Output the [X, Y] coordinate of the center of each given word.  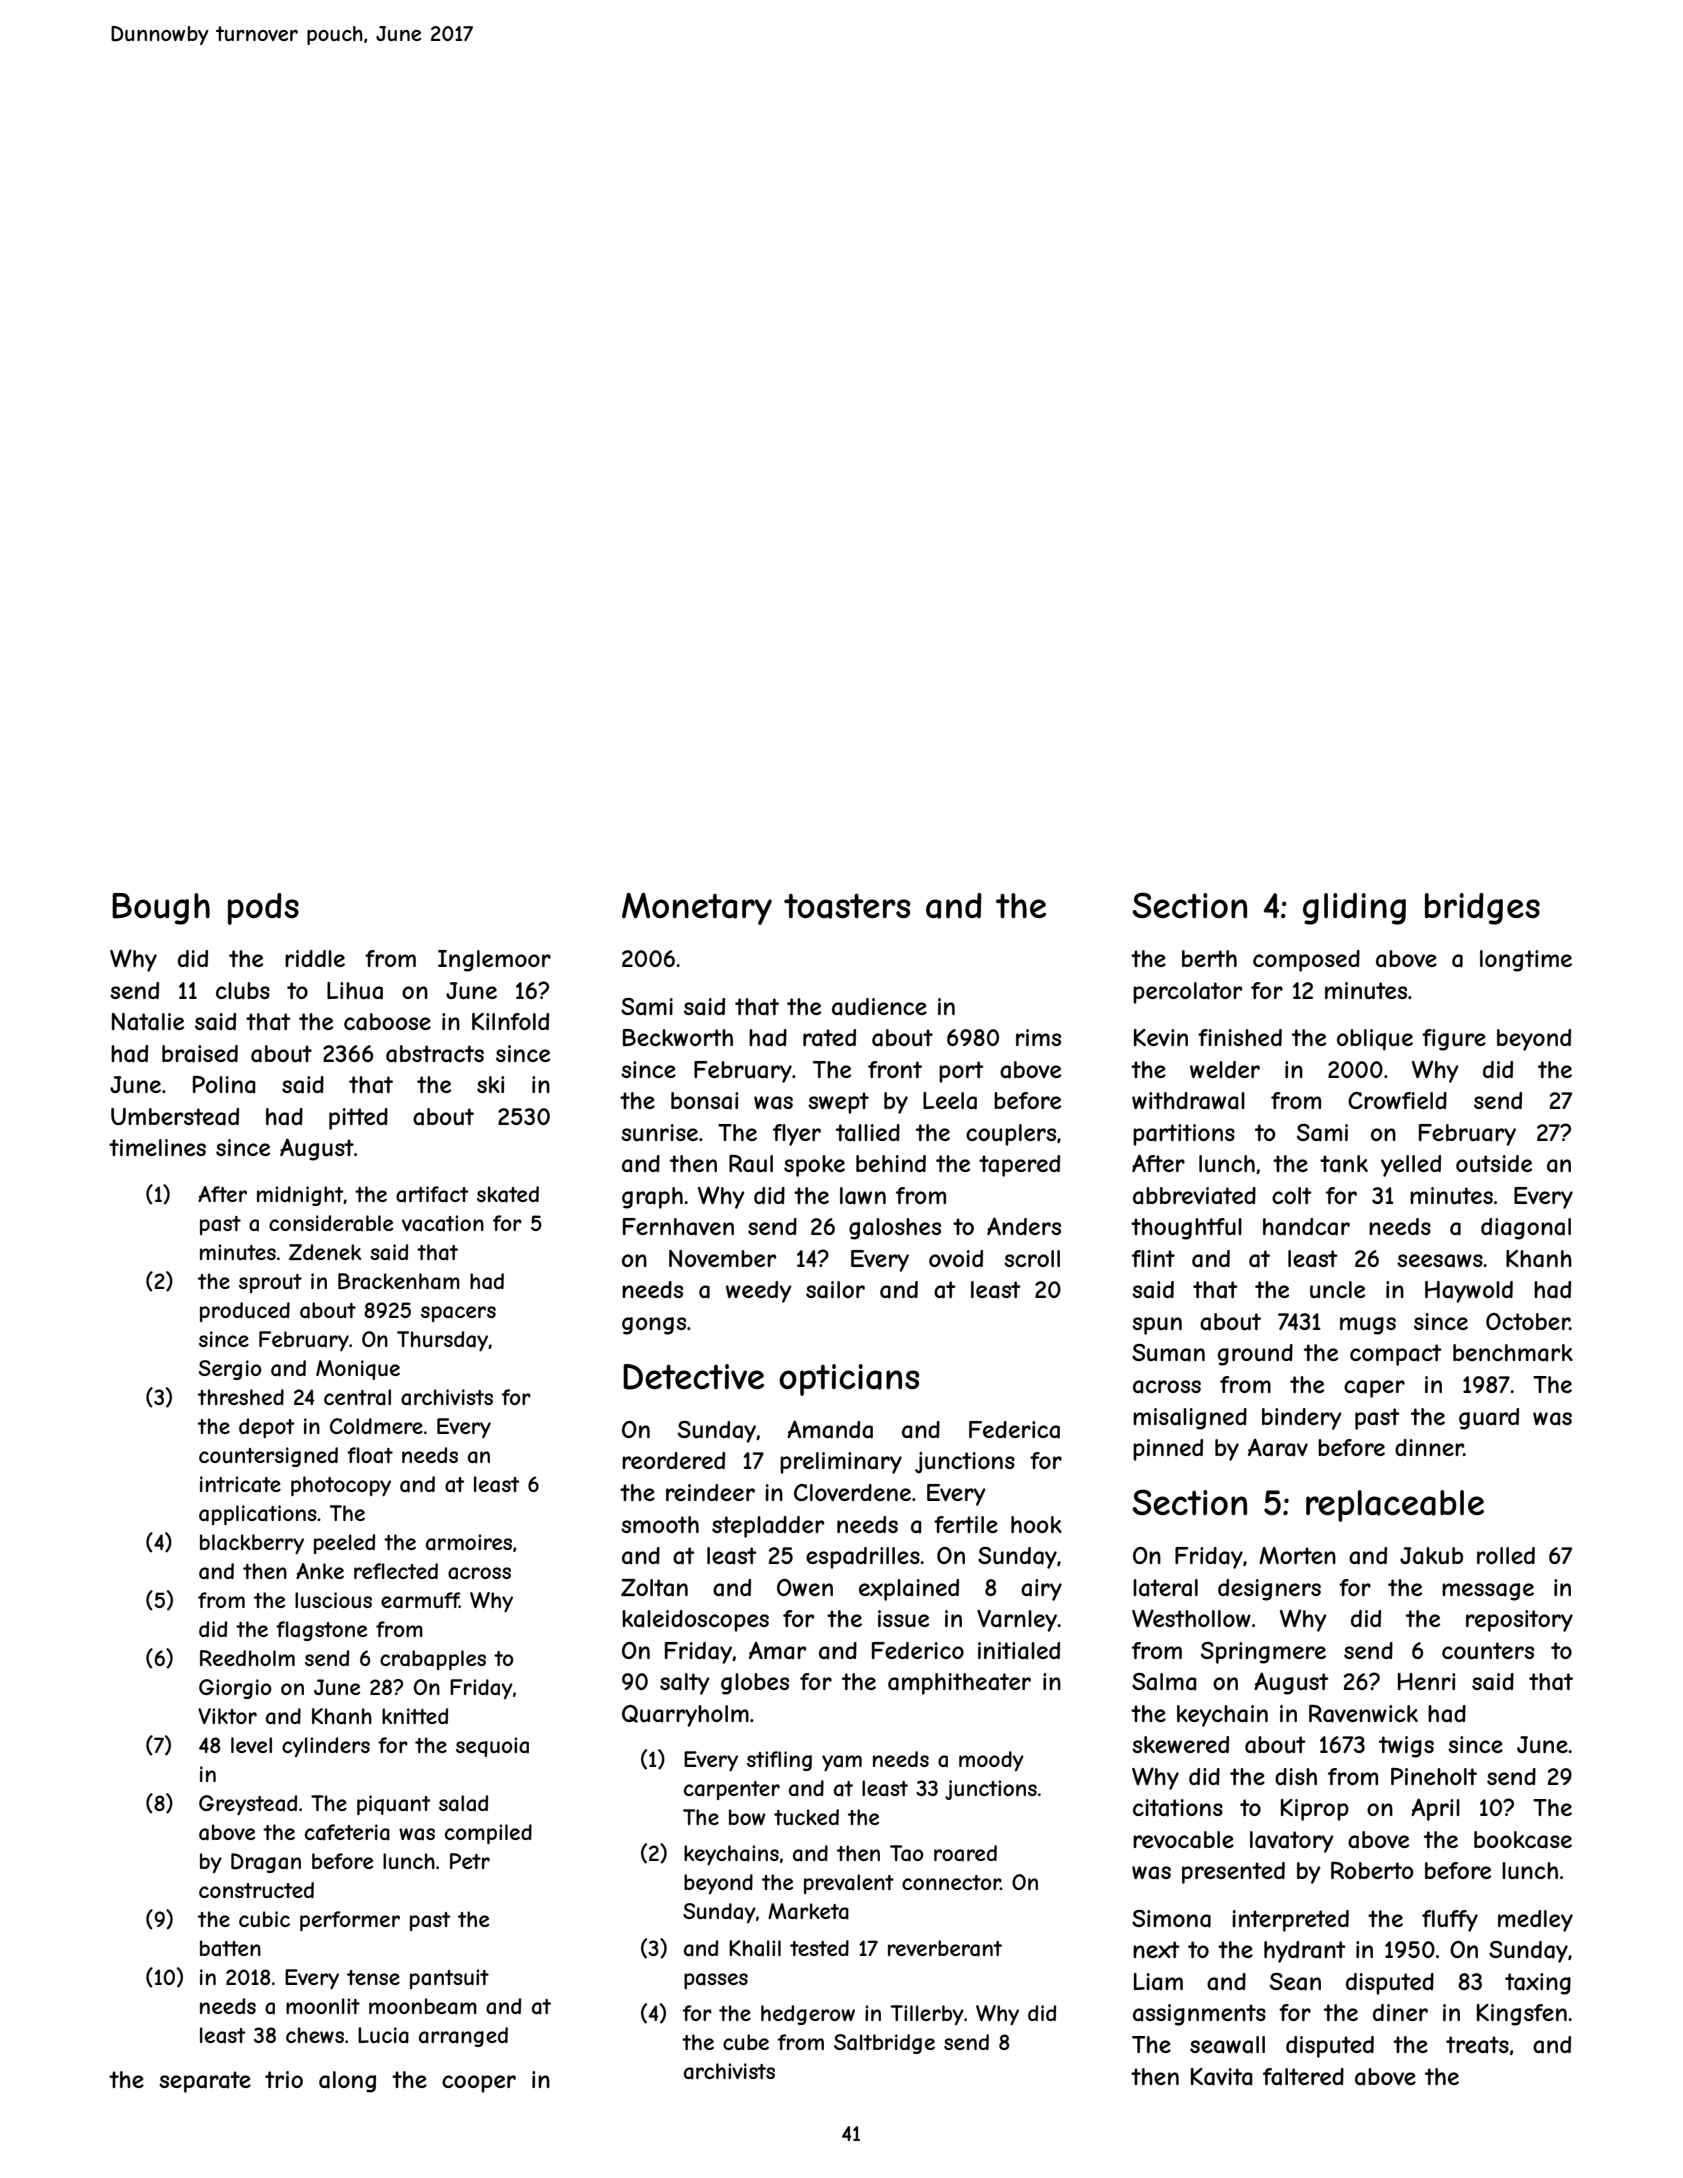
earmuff [420, 1600]
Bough [161, 909]
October [1528, 1321]
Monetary [697, 909]
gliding [1354, 909]
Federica [1014, 1430]
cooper [479, 2084]
